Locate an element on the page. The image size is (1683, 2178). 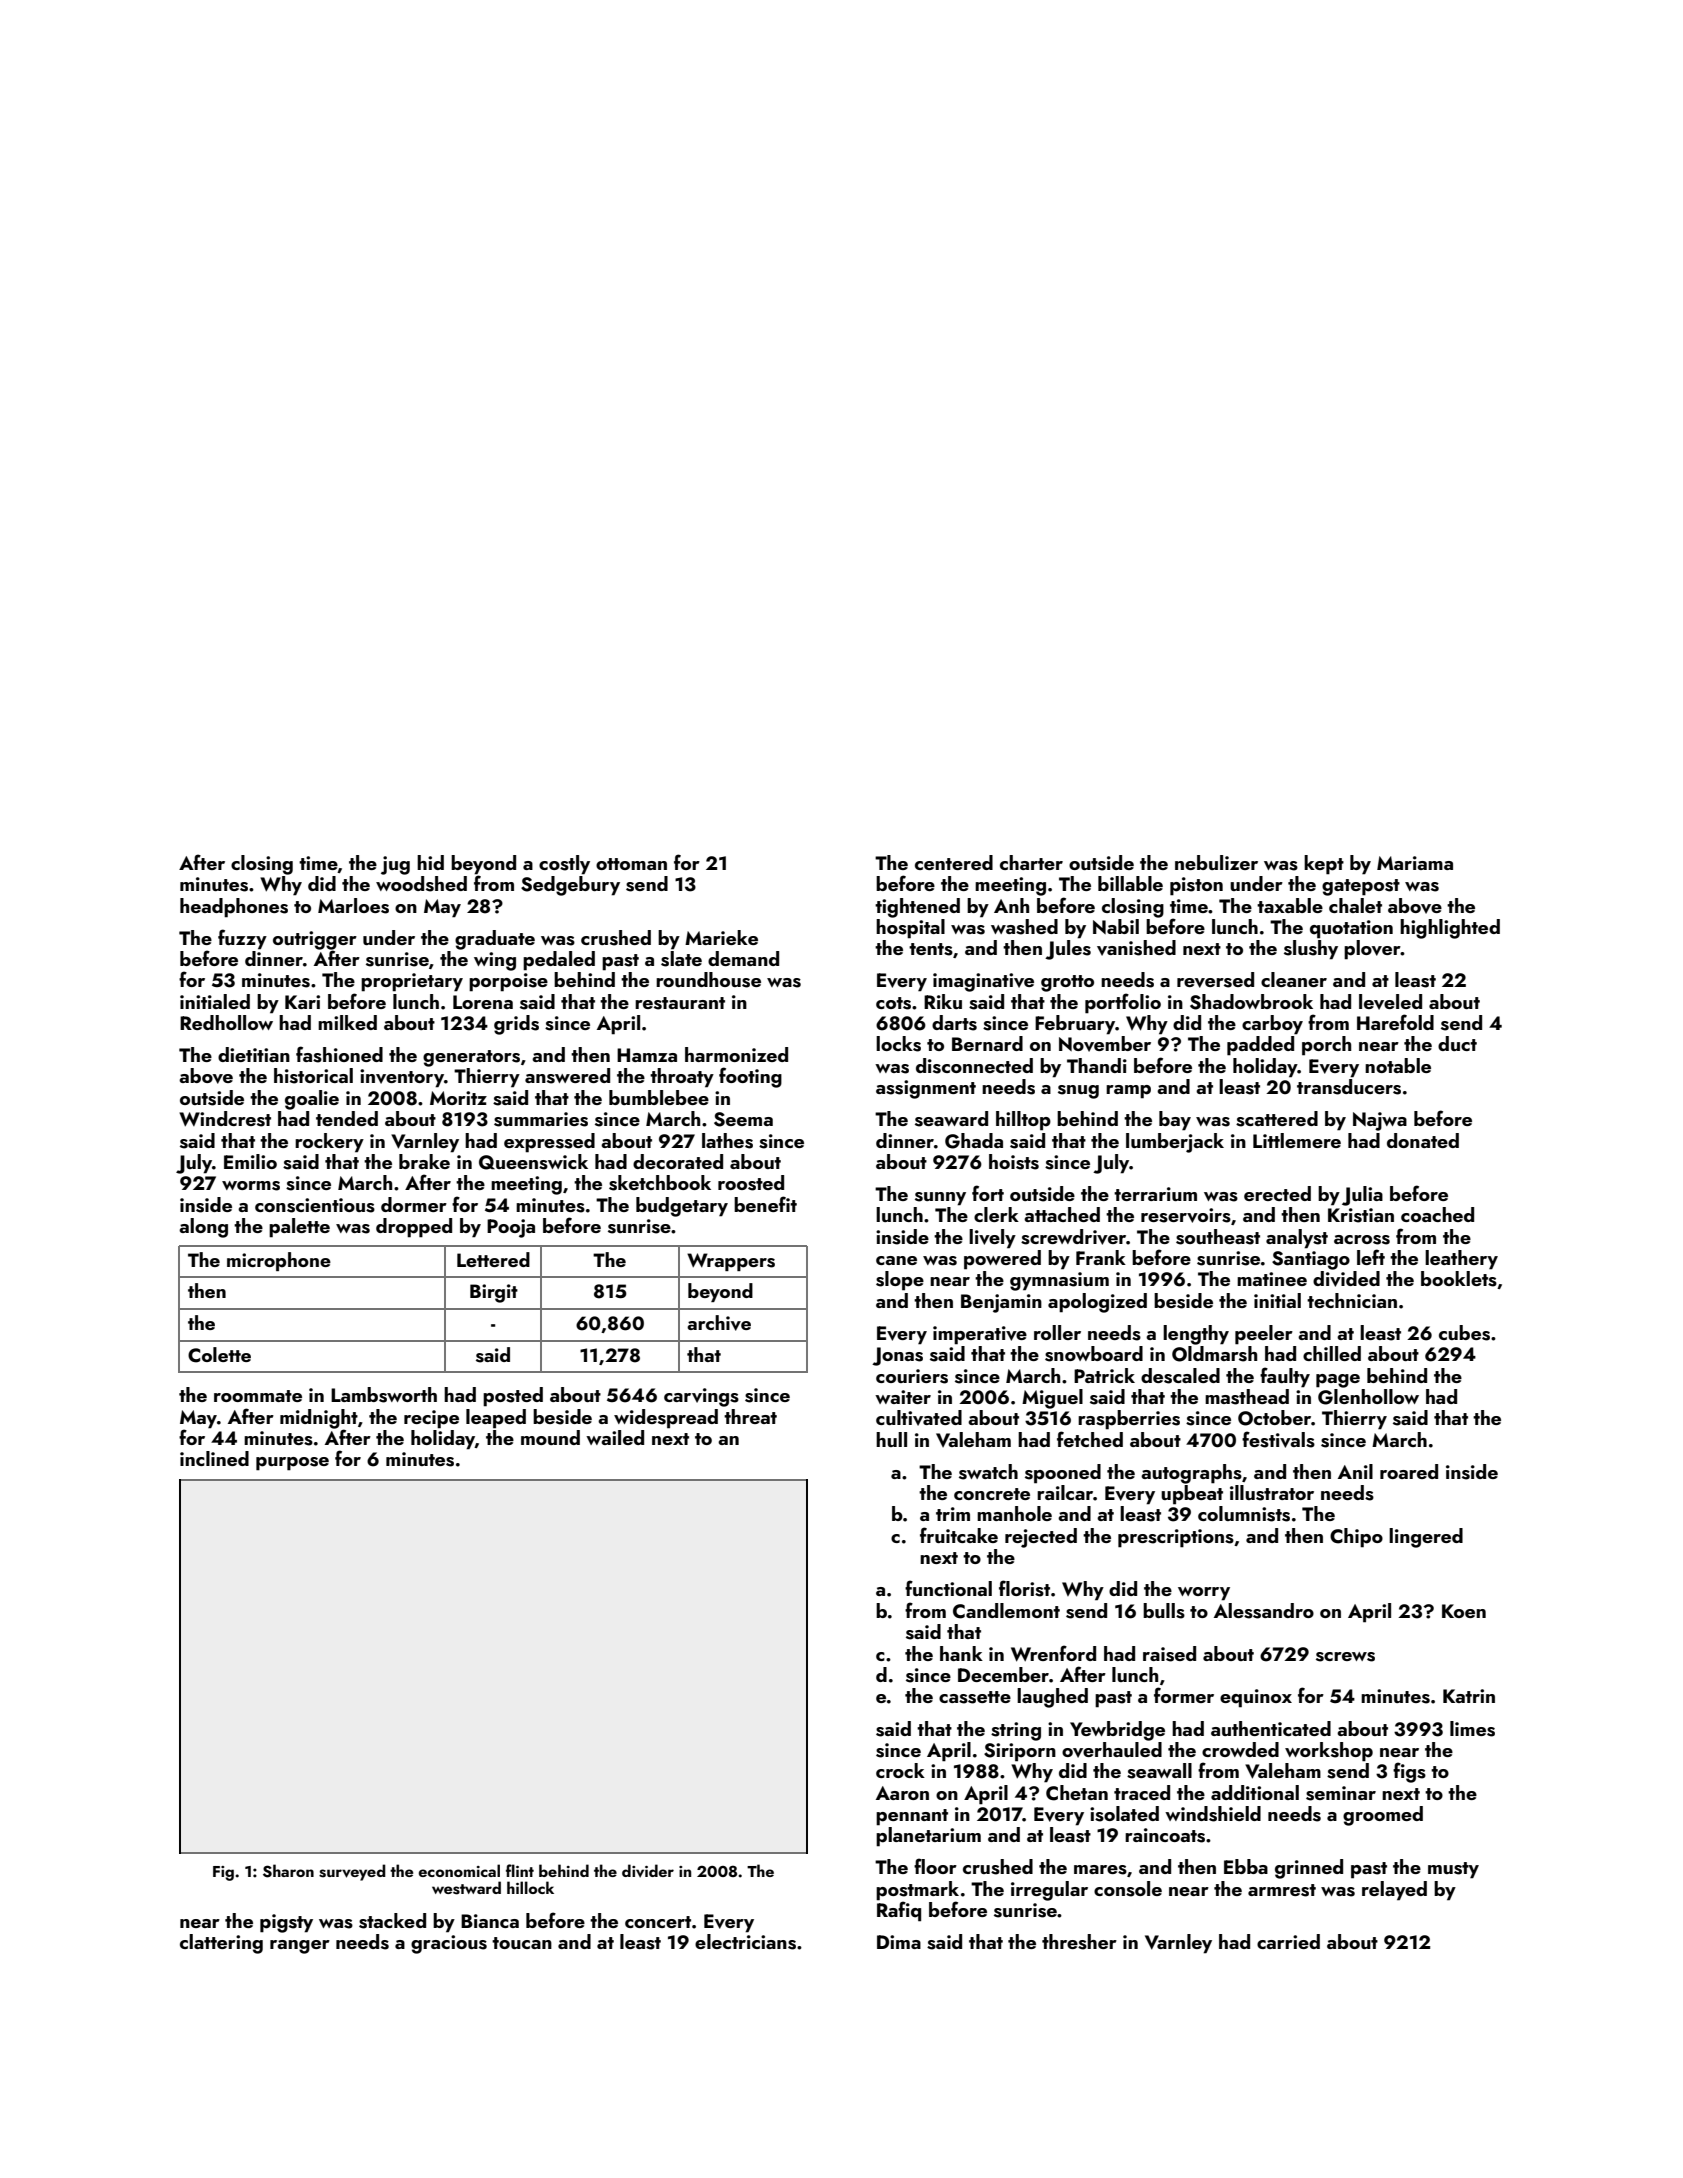
cubes is located at coordinates (1464, 1333).
